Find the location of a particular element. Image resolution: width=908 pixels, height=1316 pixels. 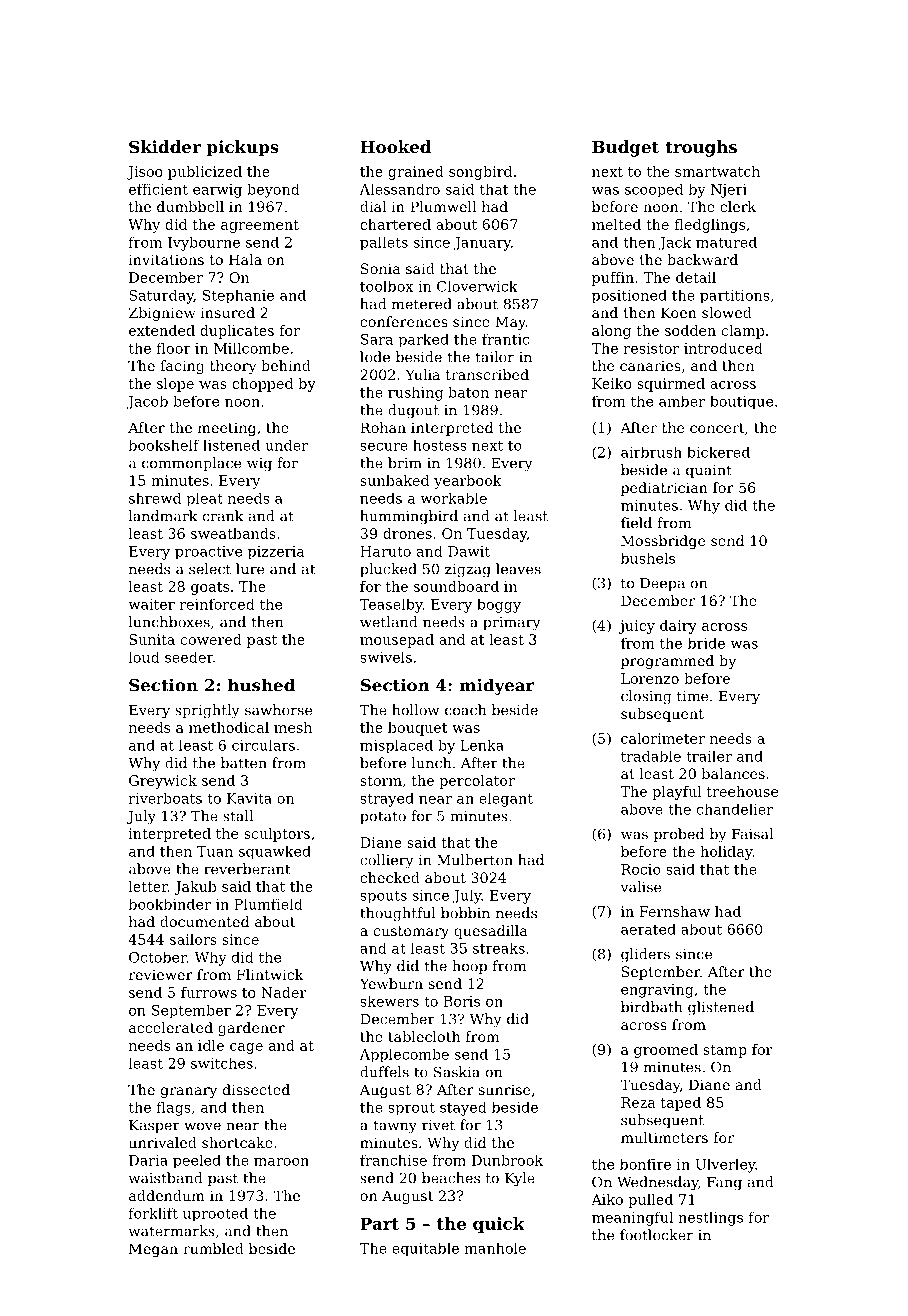

midyear is located at coordinates (497, 686).
